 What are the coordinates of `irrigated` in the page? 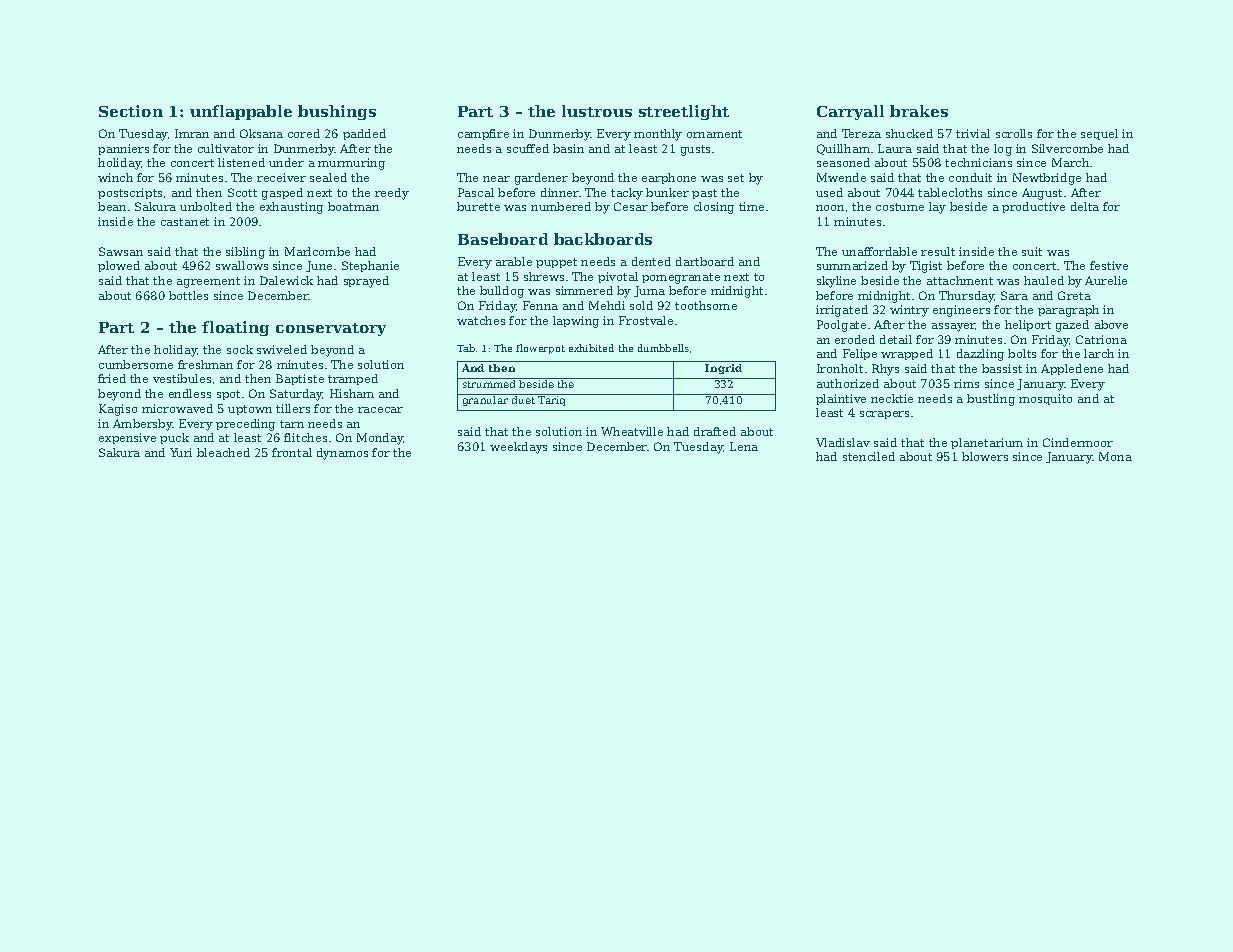 It's located at (842, 311).
